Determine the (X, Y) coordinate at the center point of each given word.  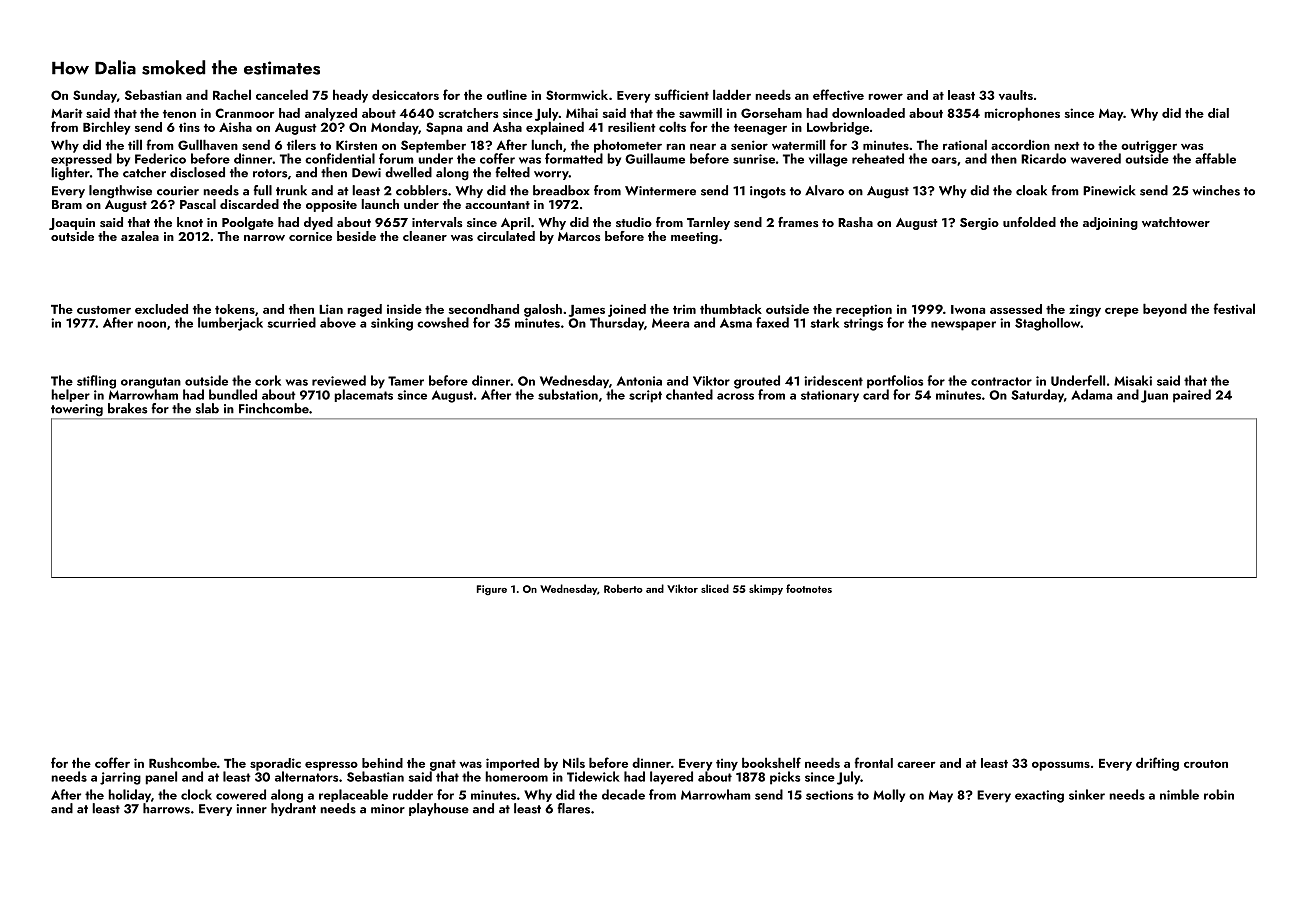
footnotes (809, 588)
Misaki (1133, 380)
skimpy (766, 589)
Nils (574, 762)
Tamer (406, 381)
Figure (492, 590)
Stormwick (577, 94)
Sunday (95, 96)
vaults (1016, 95)
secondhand (484, 309)
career (916, 764)
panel (161, 778)
